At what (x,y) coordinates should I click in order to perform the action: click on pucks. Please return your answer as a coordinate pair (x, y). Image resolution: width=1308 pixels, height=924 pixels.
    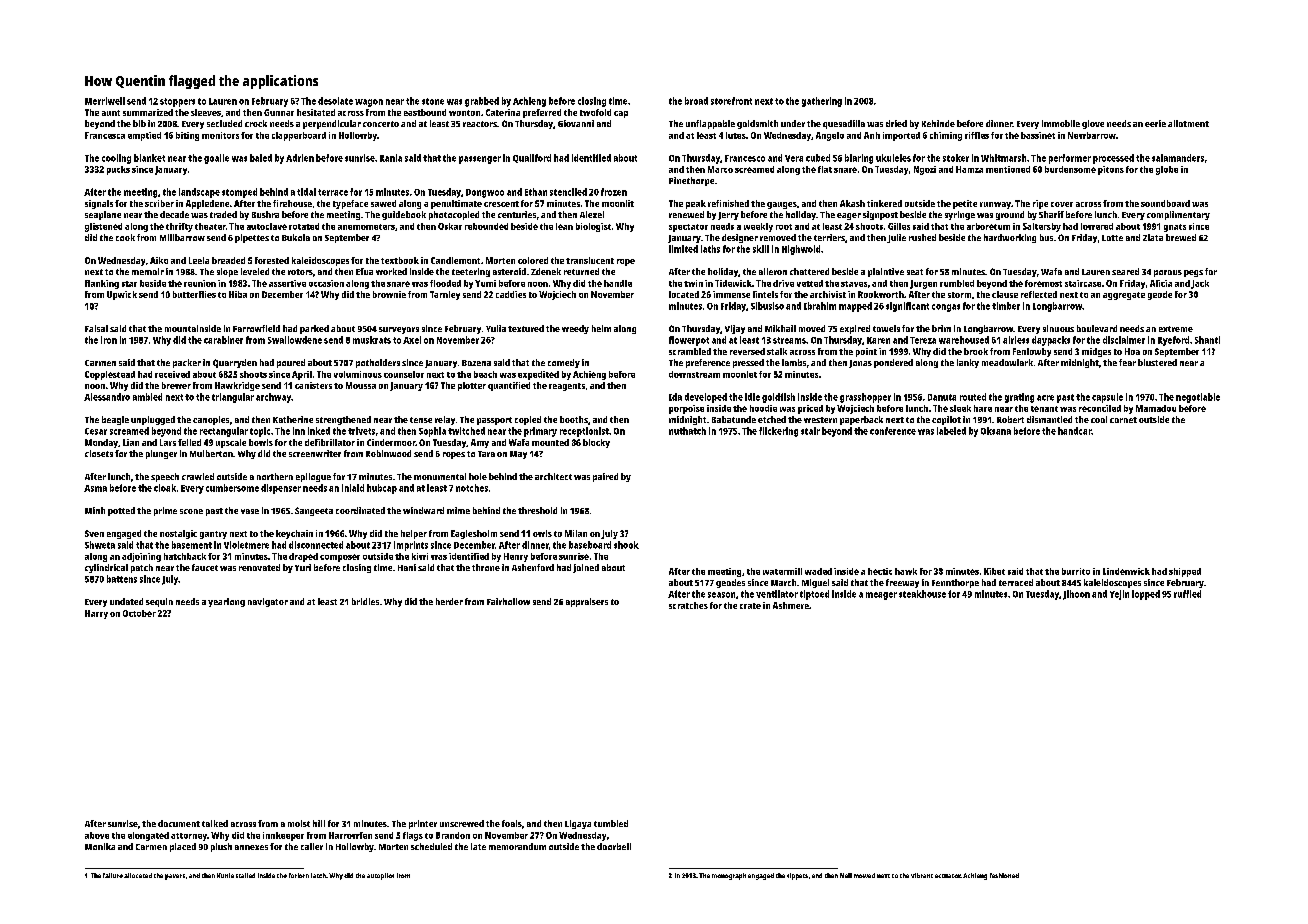
    Looking at the image, I should click on (118, 170).
